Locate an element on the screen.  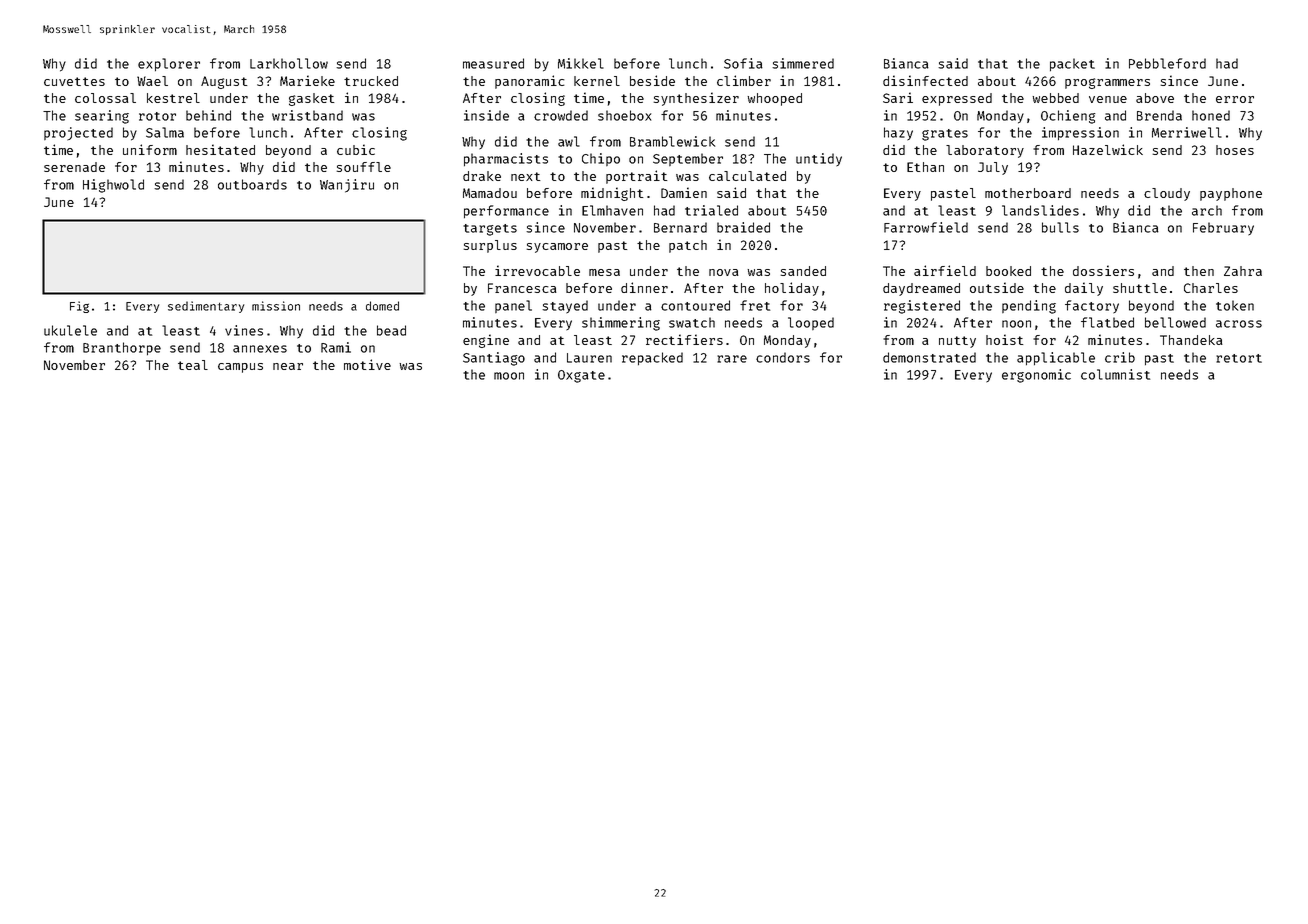
Sofia is located at coordinates (743, 63).
